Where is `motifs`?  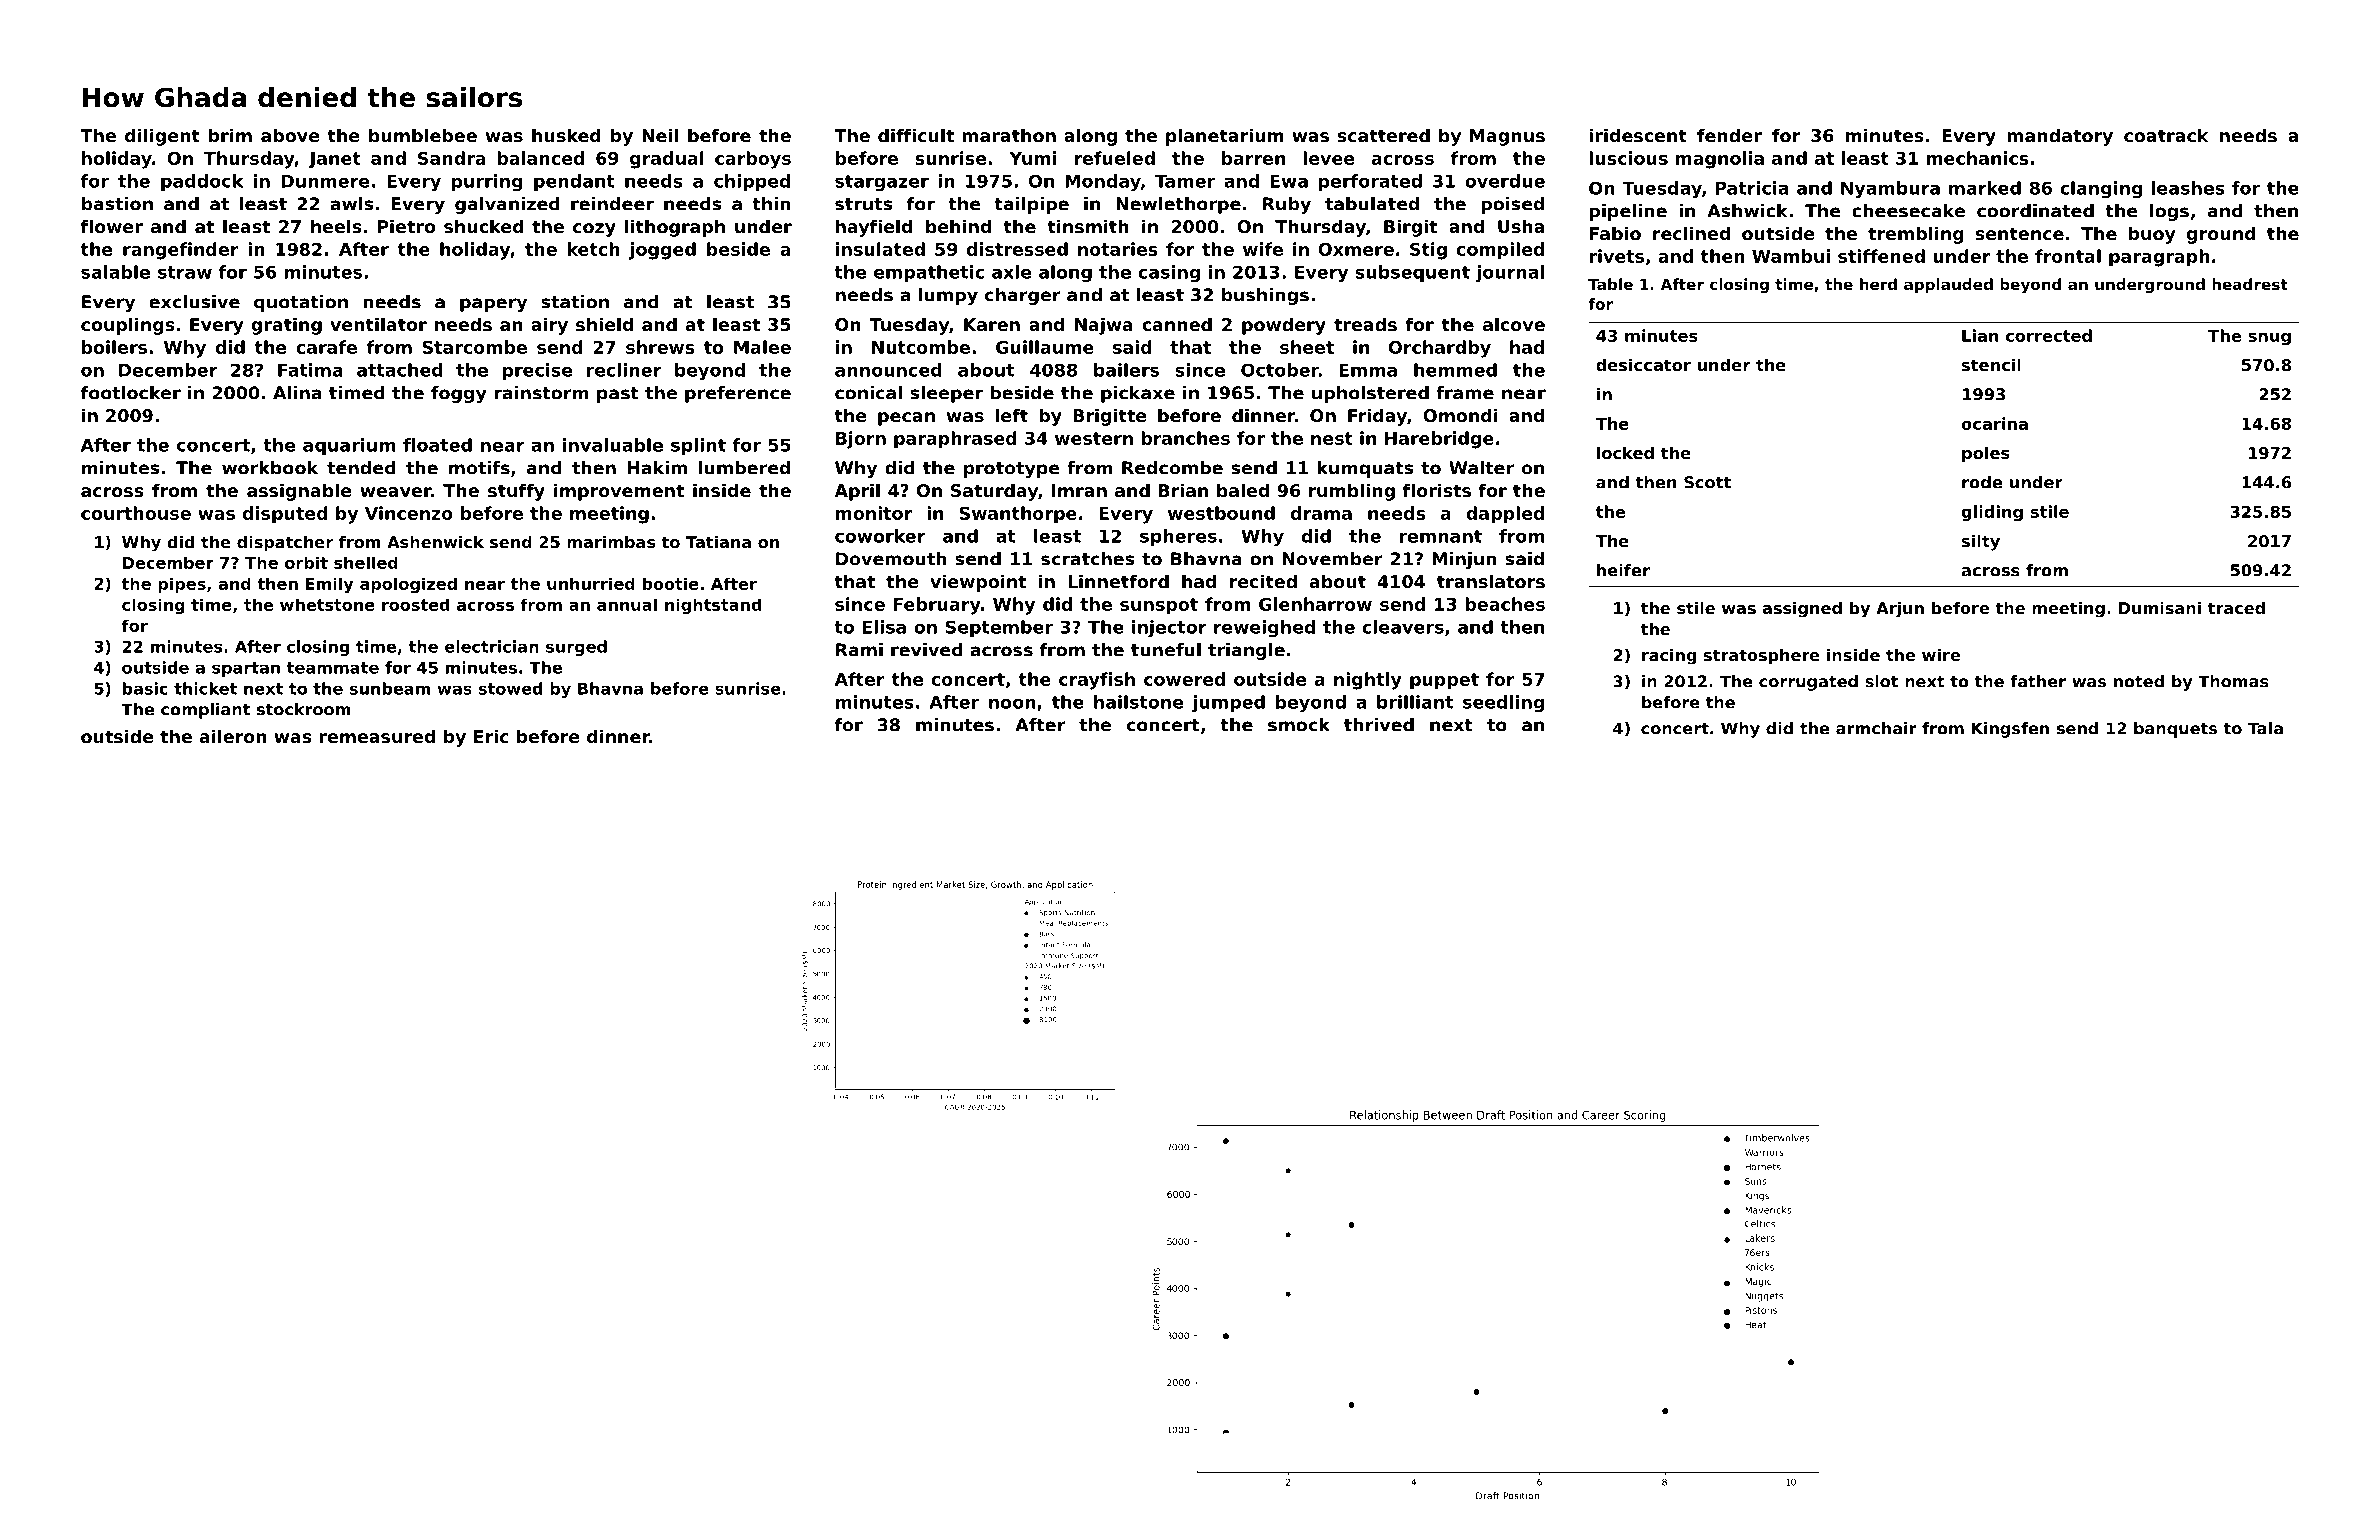
motifs is located at coordinates (479, 468).
